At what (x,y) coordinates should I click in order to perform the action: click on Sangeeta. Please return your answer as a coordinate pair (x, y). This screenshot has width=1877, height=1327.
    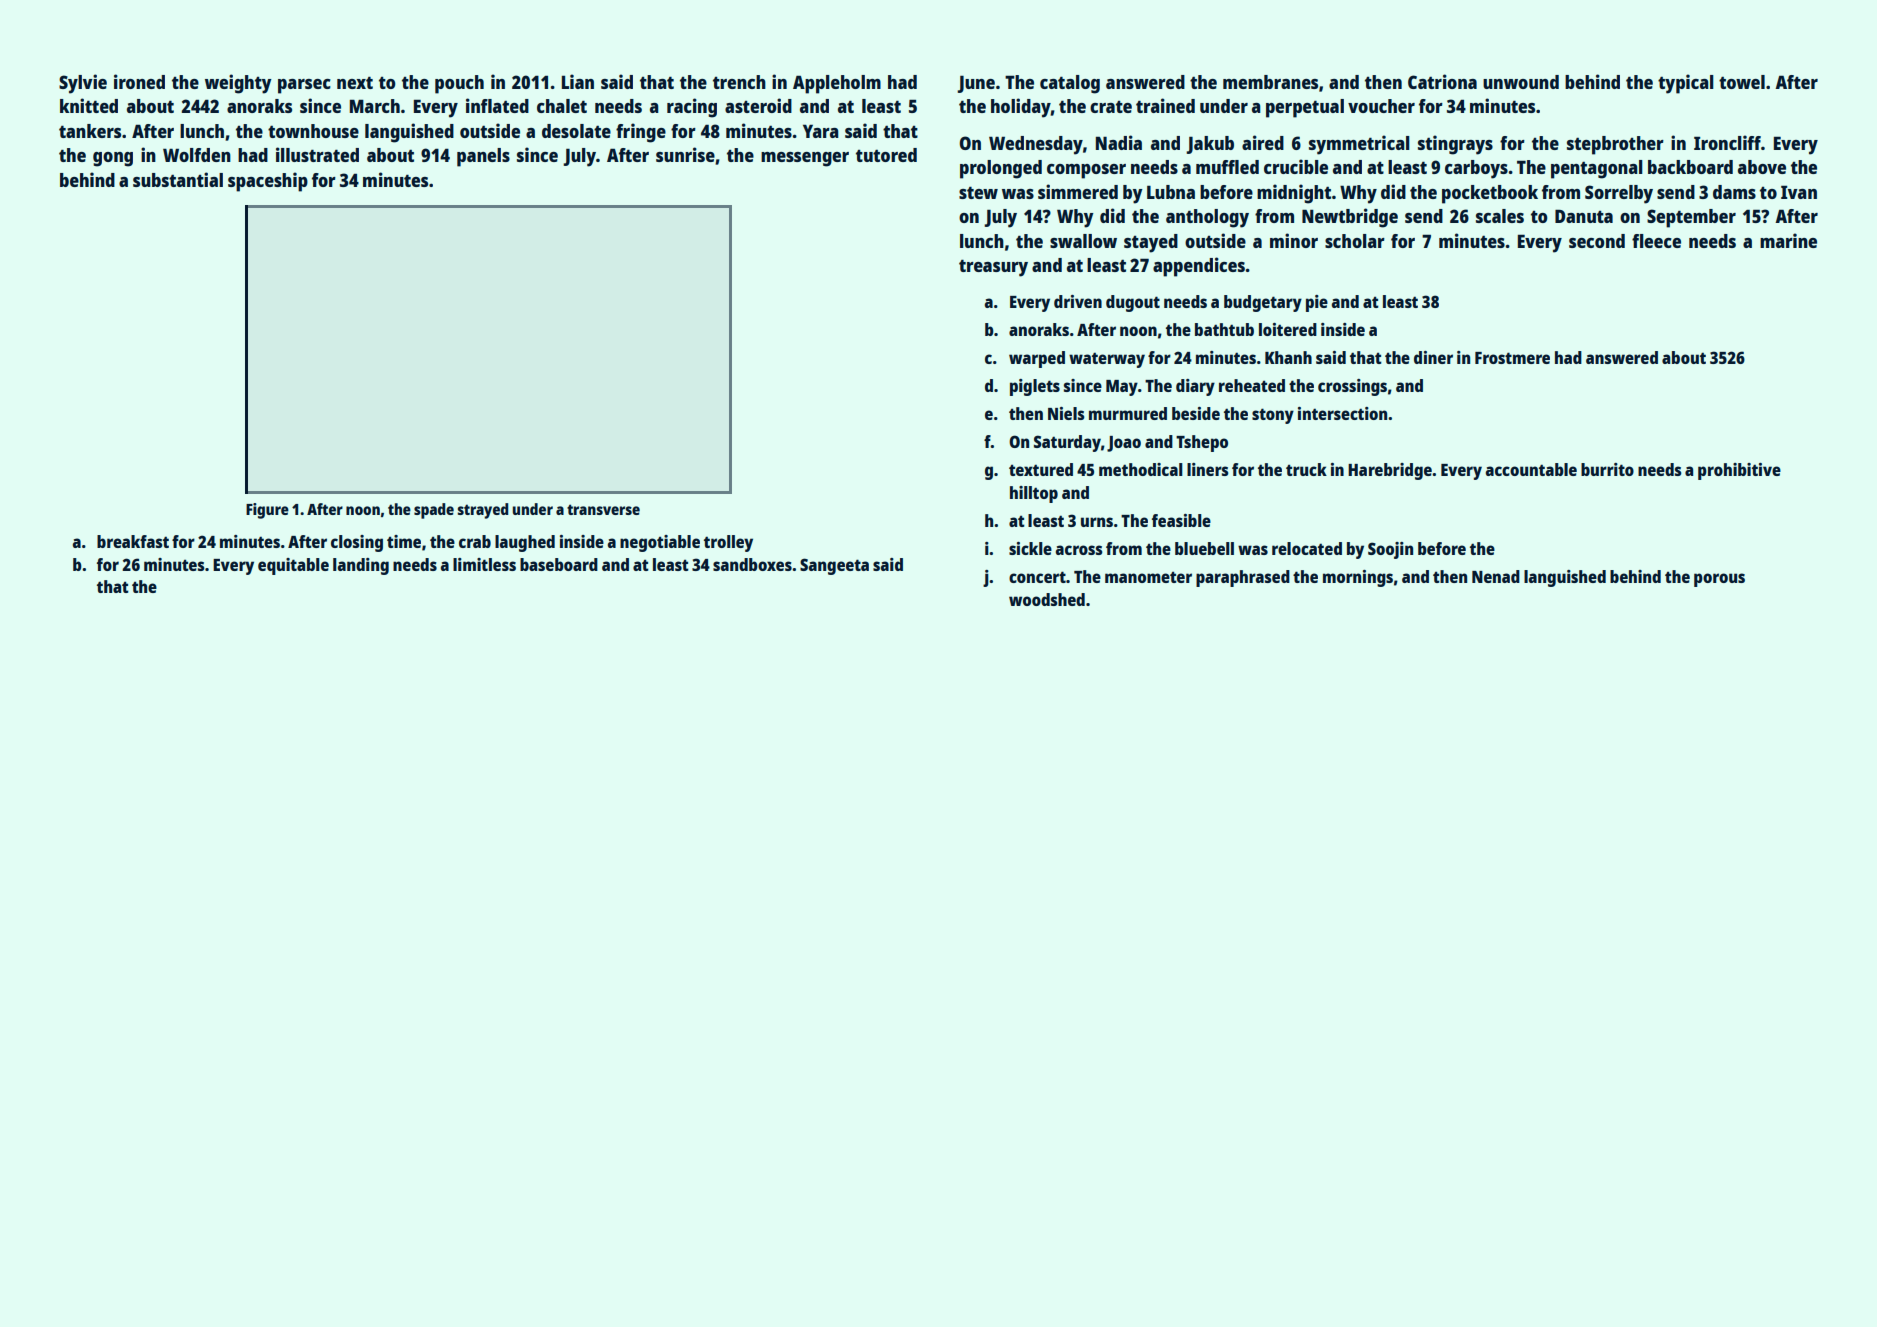
    Looking at the image, I should click on (834, 566).
